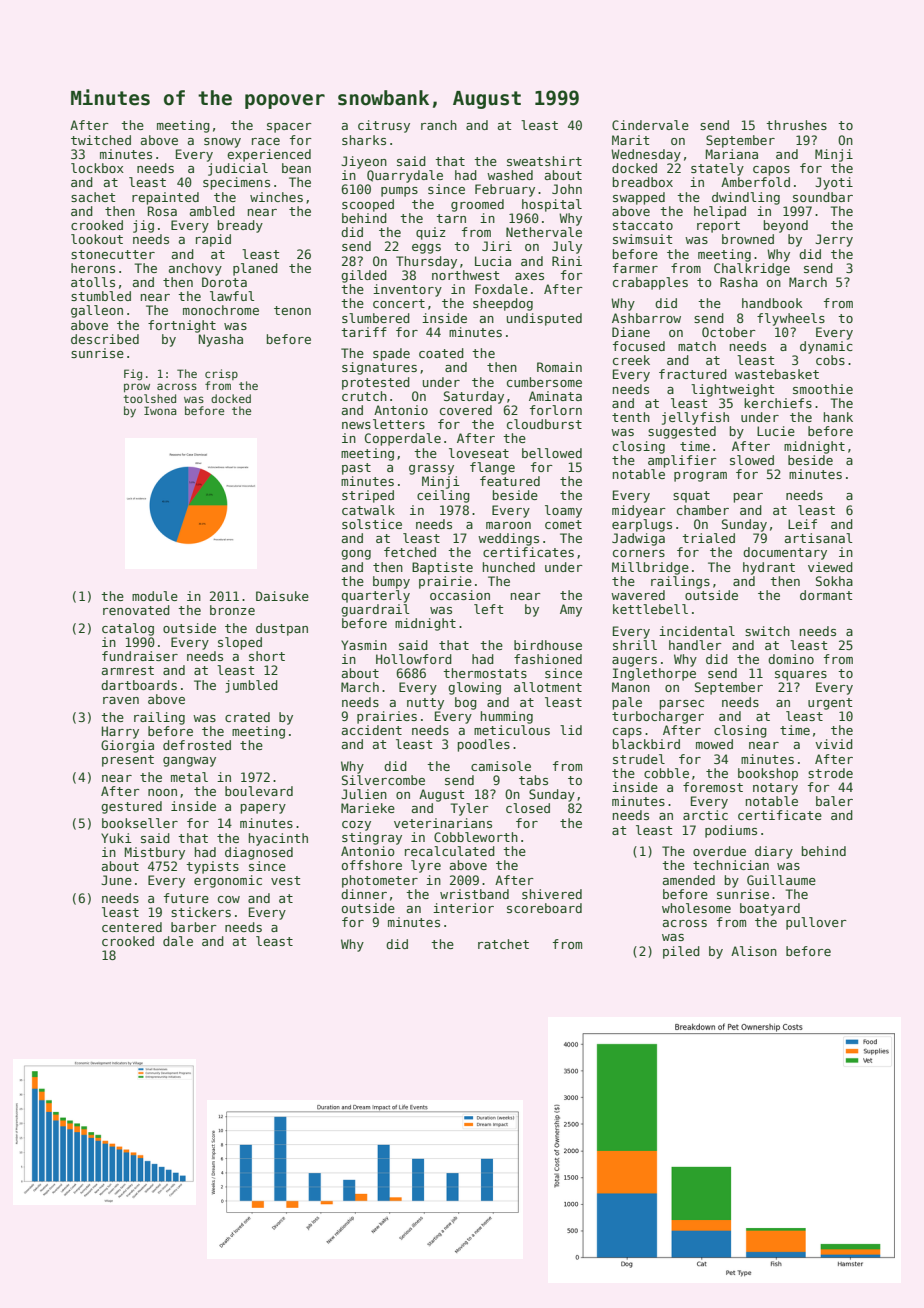 Image resolution: width=924 pixels, height=1308 pixels. Describe the element at coordinates (132, 927) in the screenshot. I see `centered` at that location.
